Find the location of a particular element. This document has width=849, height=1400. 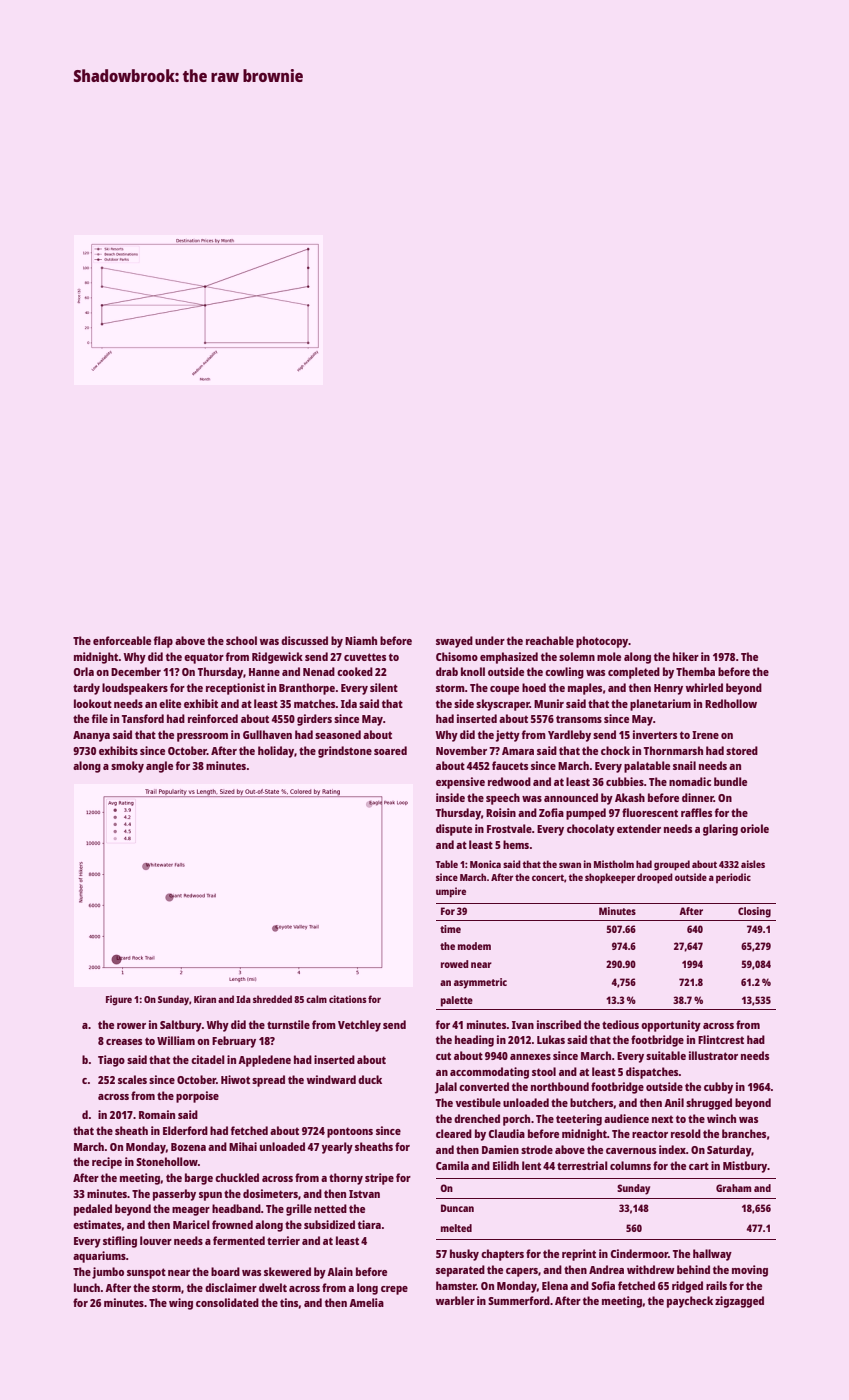

nomadic is located at coordinates (690, 781).
